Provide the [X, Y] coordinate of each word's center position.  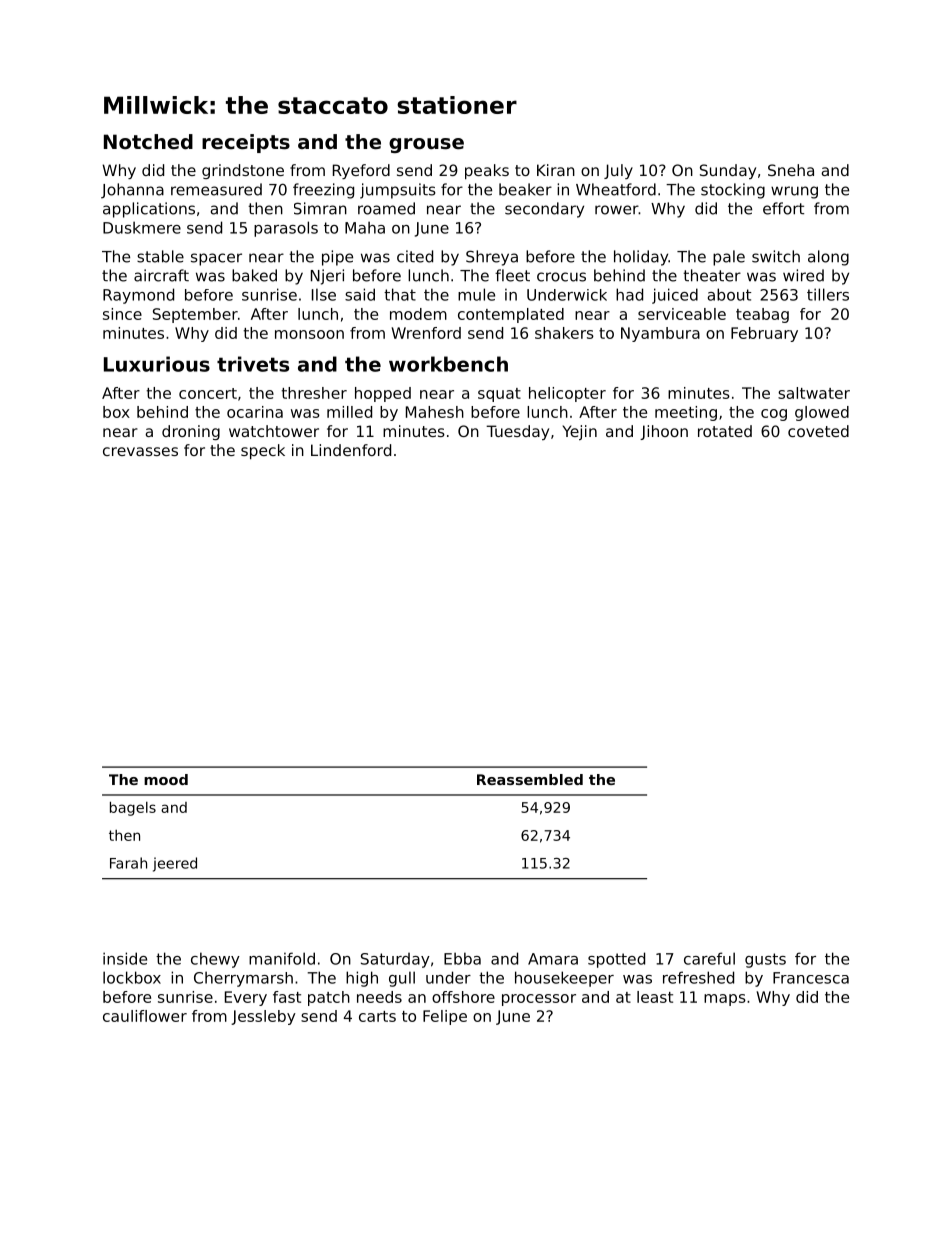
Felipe [445, 1017]
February [764, 334]
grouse [426, 145]
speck [263, 451]
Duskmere [142, 227]
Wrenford [426, 333]
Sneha [791, 170]
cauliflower [145, 1016]
